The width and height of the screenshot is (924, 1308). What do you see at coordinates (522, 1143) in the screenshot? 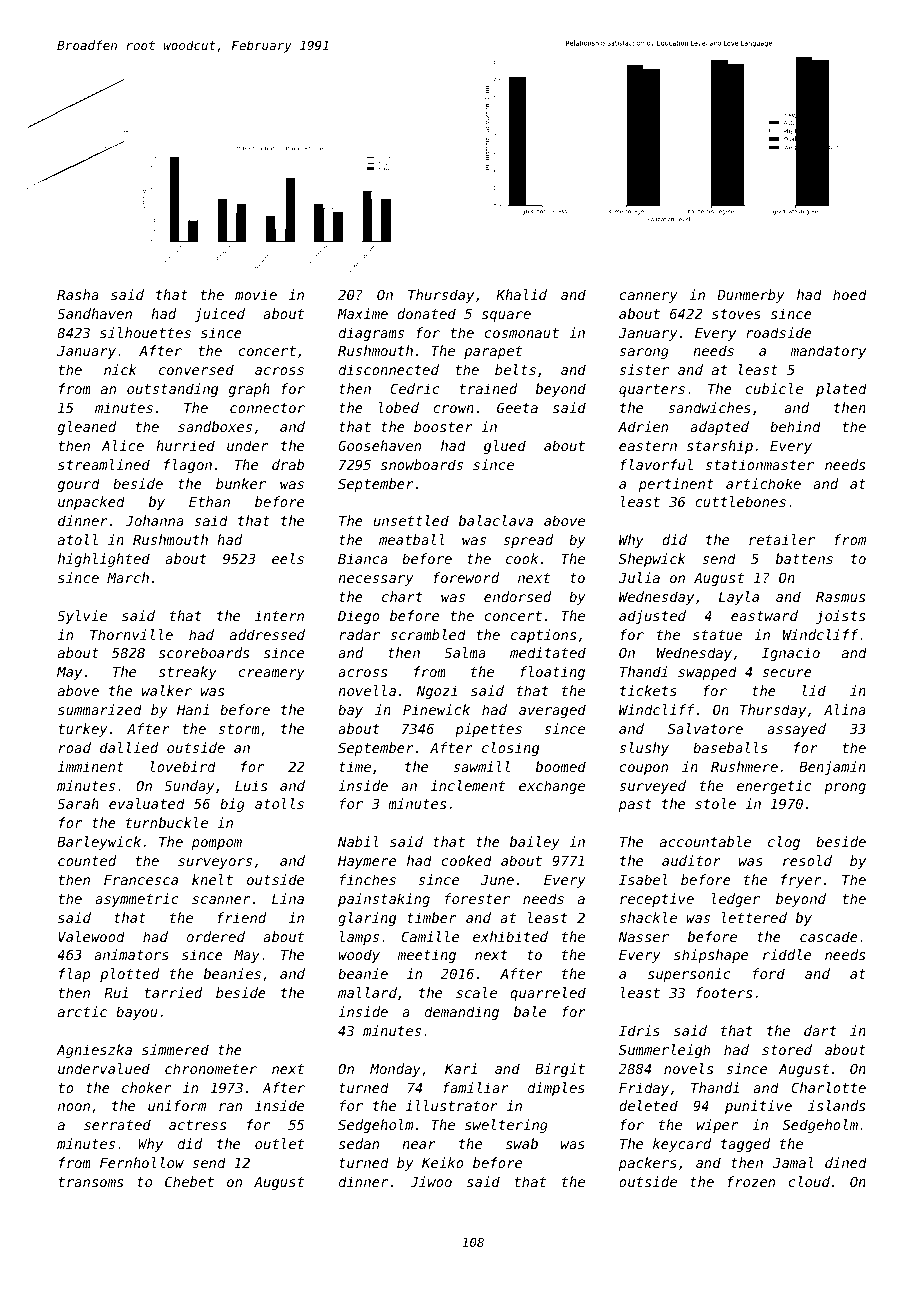
I see `swab` at bounding box center [522, 1143].
